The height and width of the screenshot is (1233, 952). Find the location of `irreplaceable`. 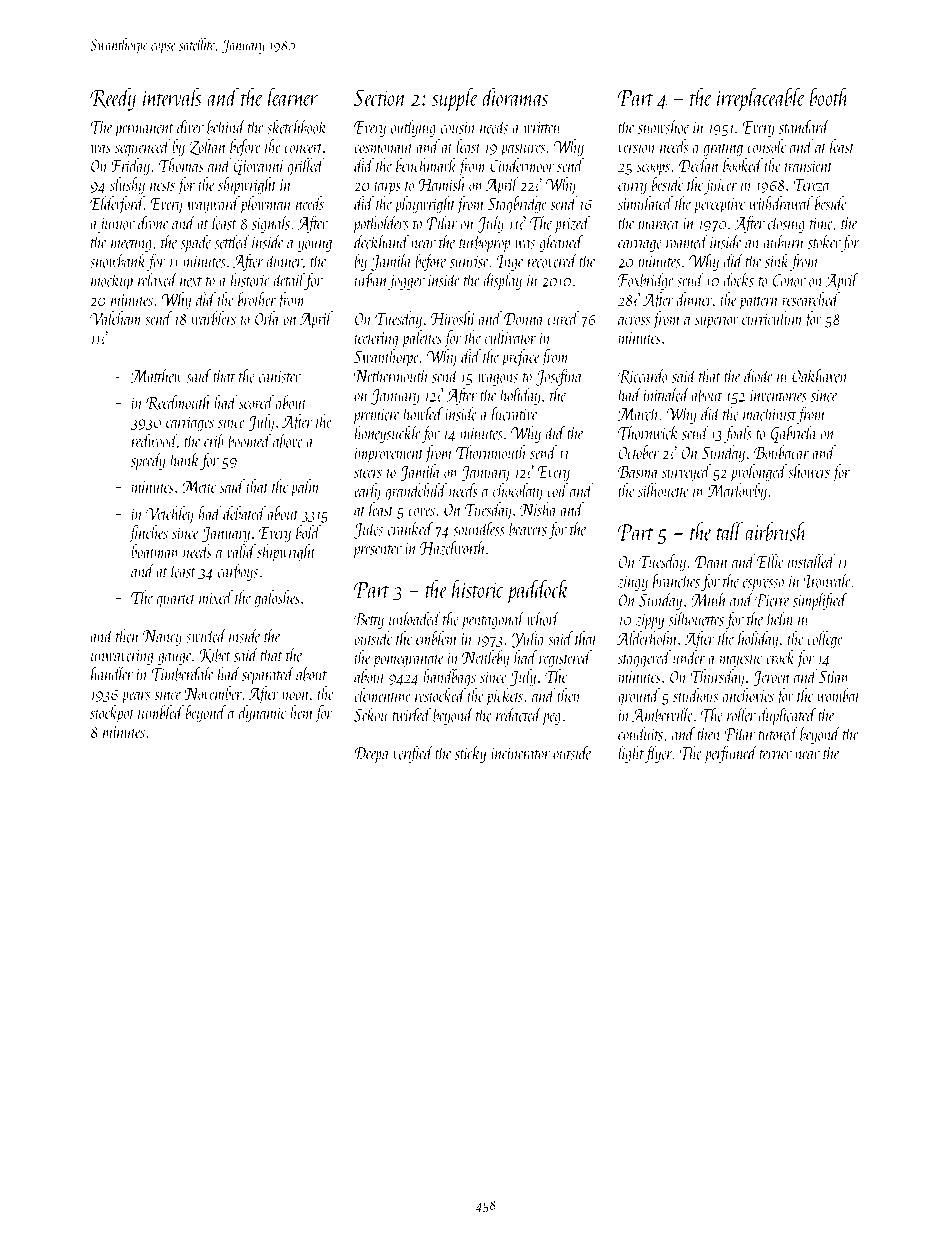

irreplaceable is located at coordinates (761, 99).
